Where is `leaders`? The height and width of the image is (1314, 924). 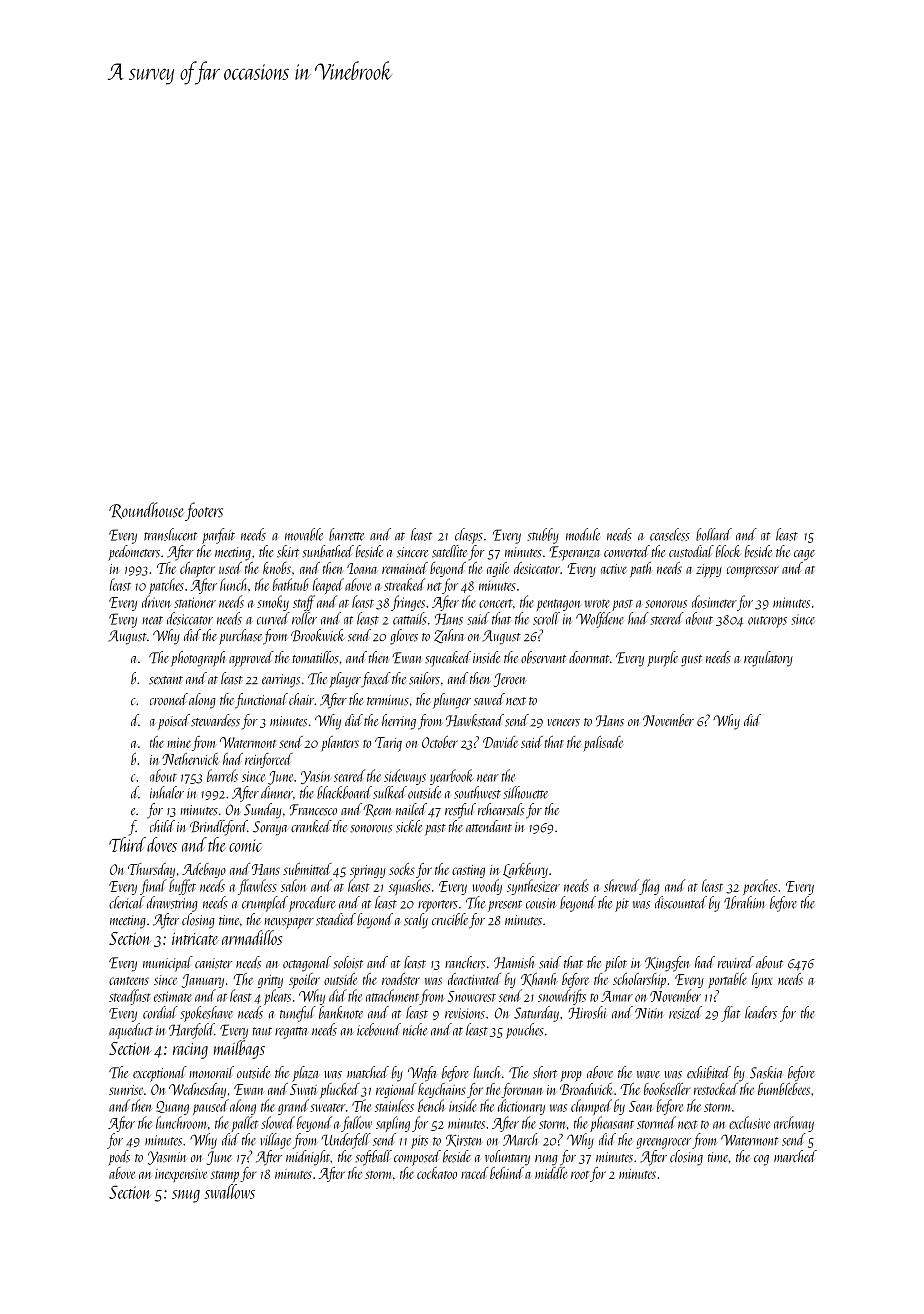 leaders is located at coordinates (761, 1012).
